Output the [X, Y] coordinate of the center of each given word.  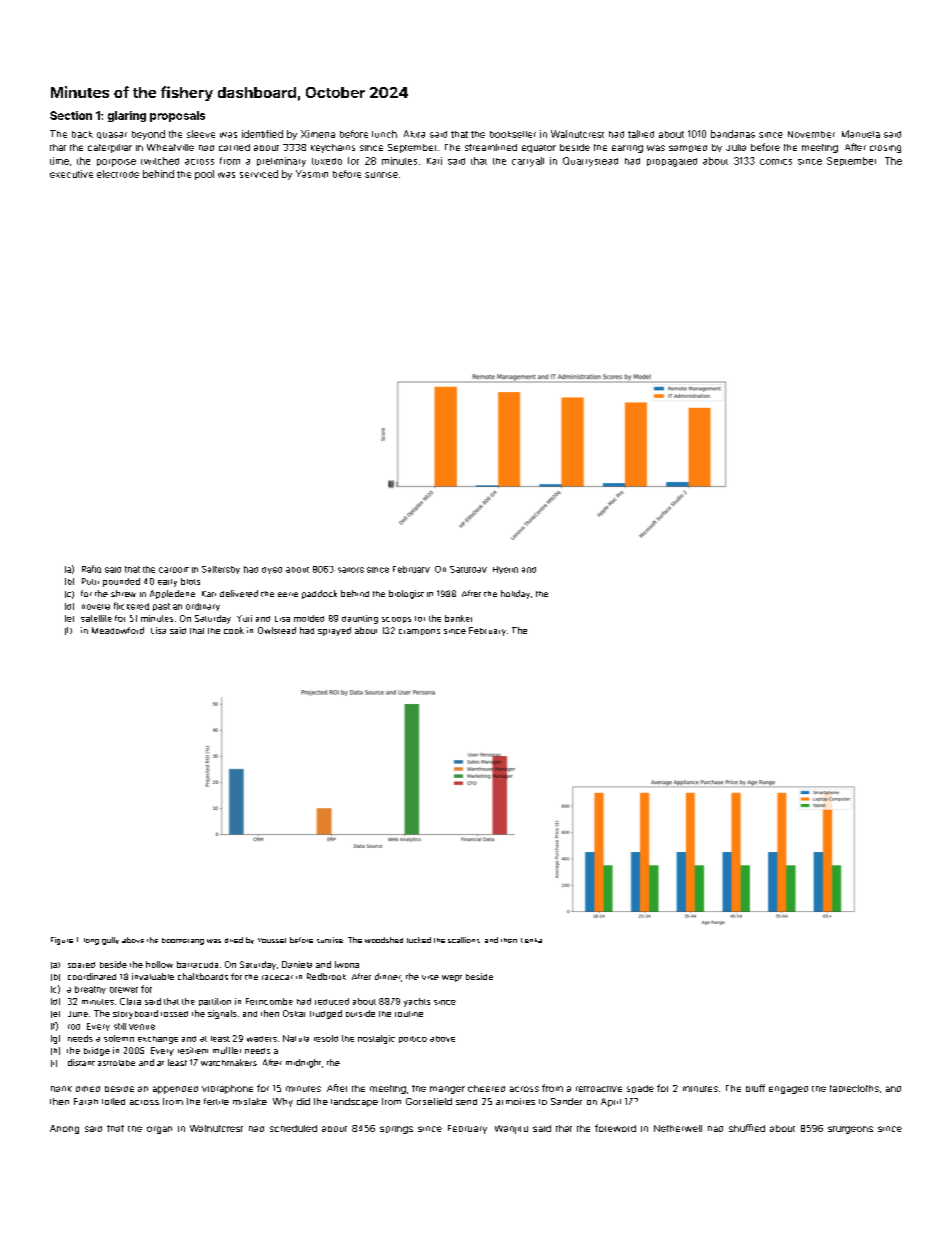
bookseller [513, 134]
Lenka [531, 940]
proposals [177, 116]
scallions [464, 940]
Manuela [861, 134]
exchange [158, 1040]
